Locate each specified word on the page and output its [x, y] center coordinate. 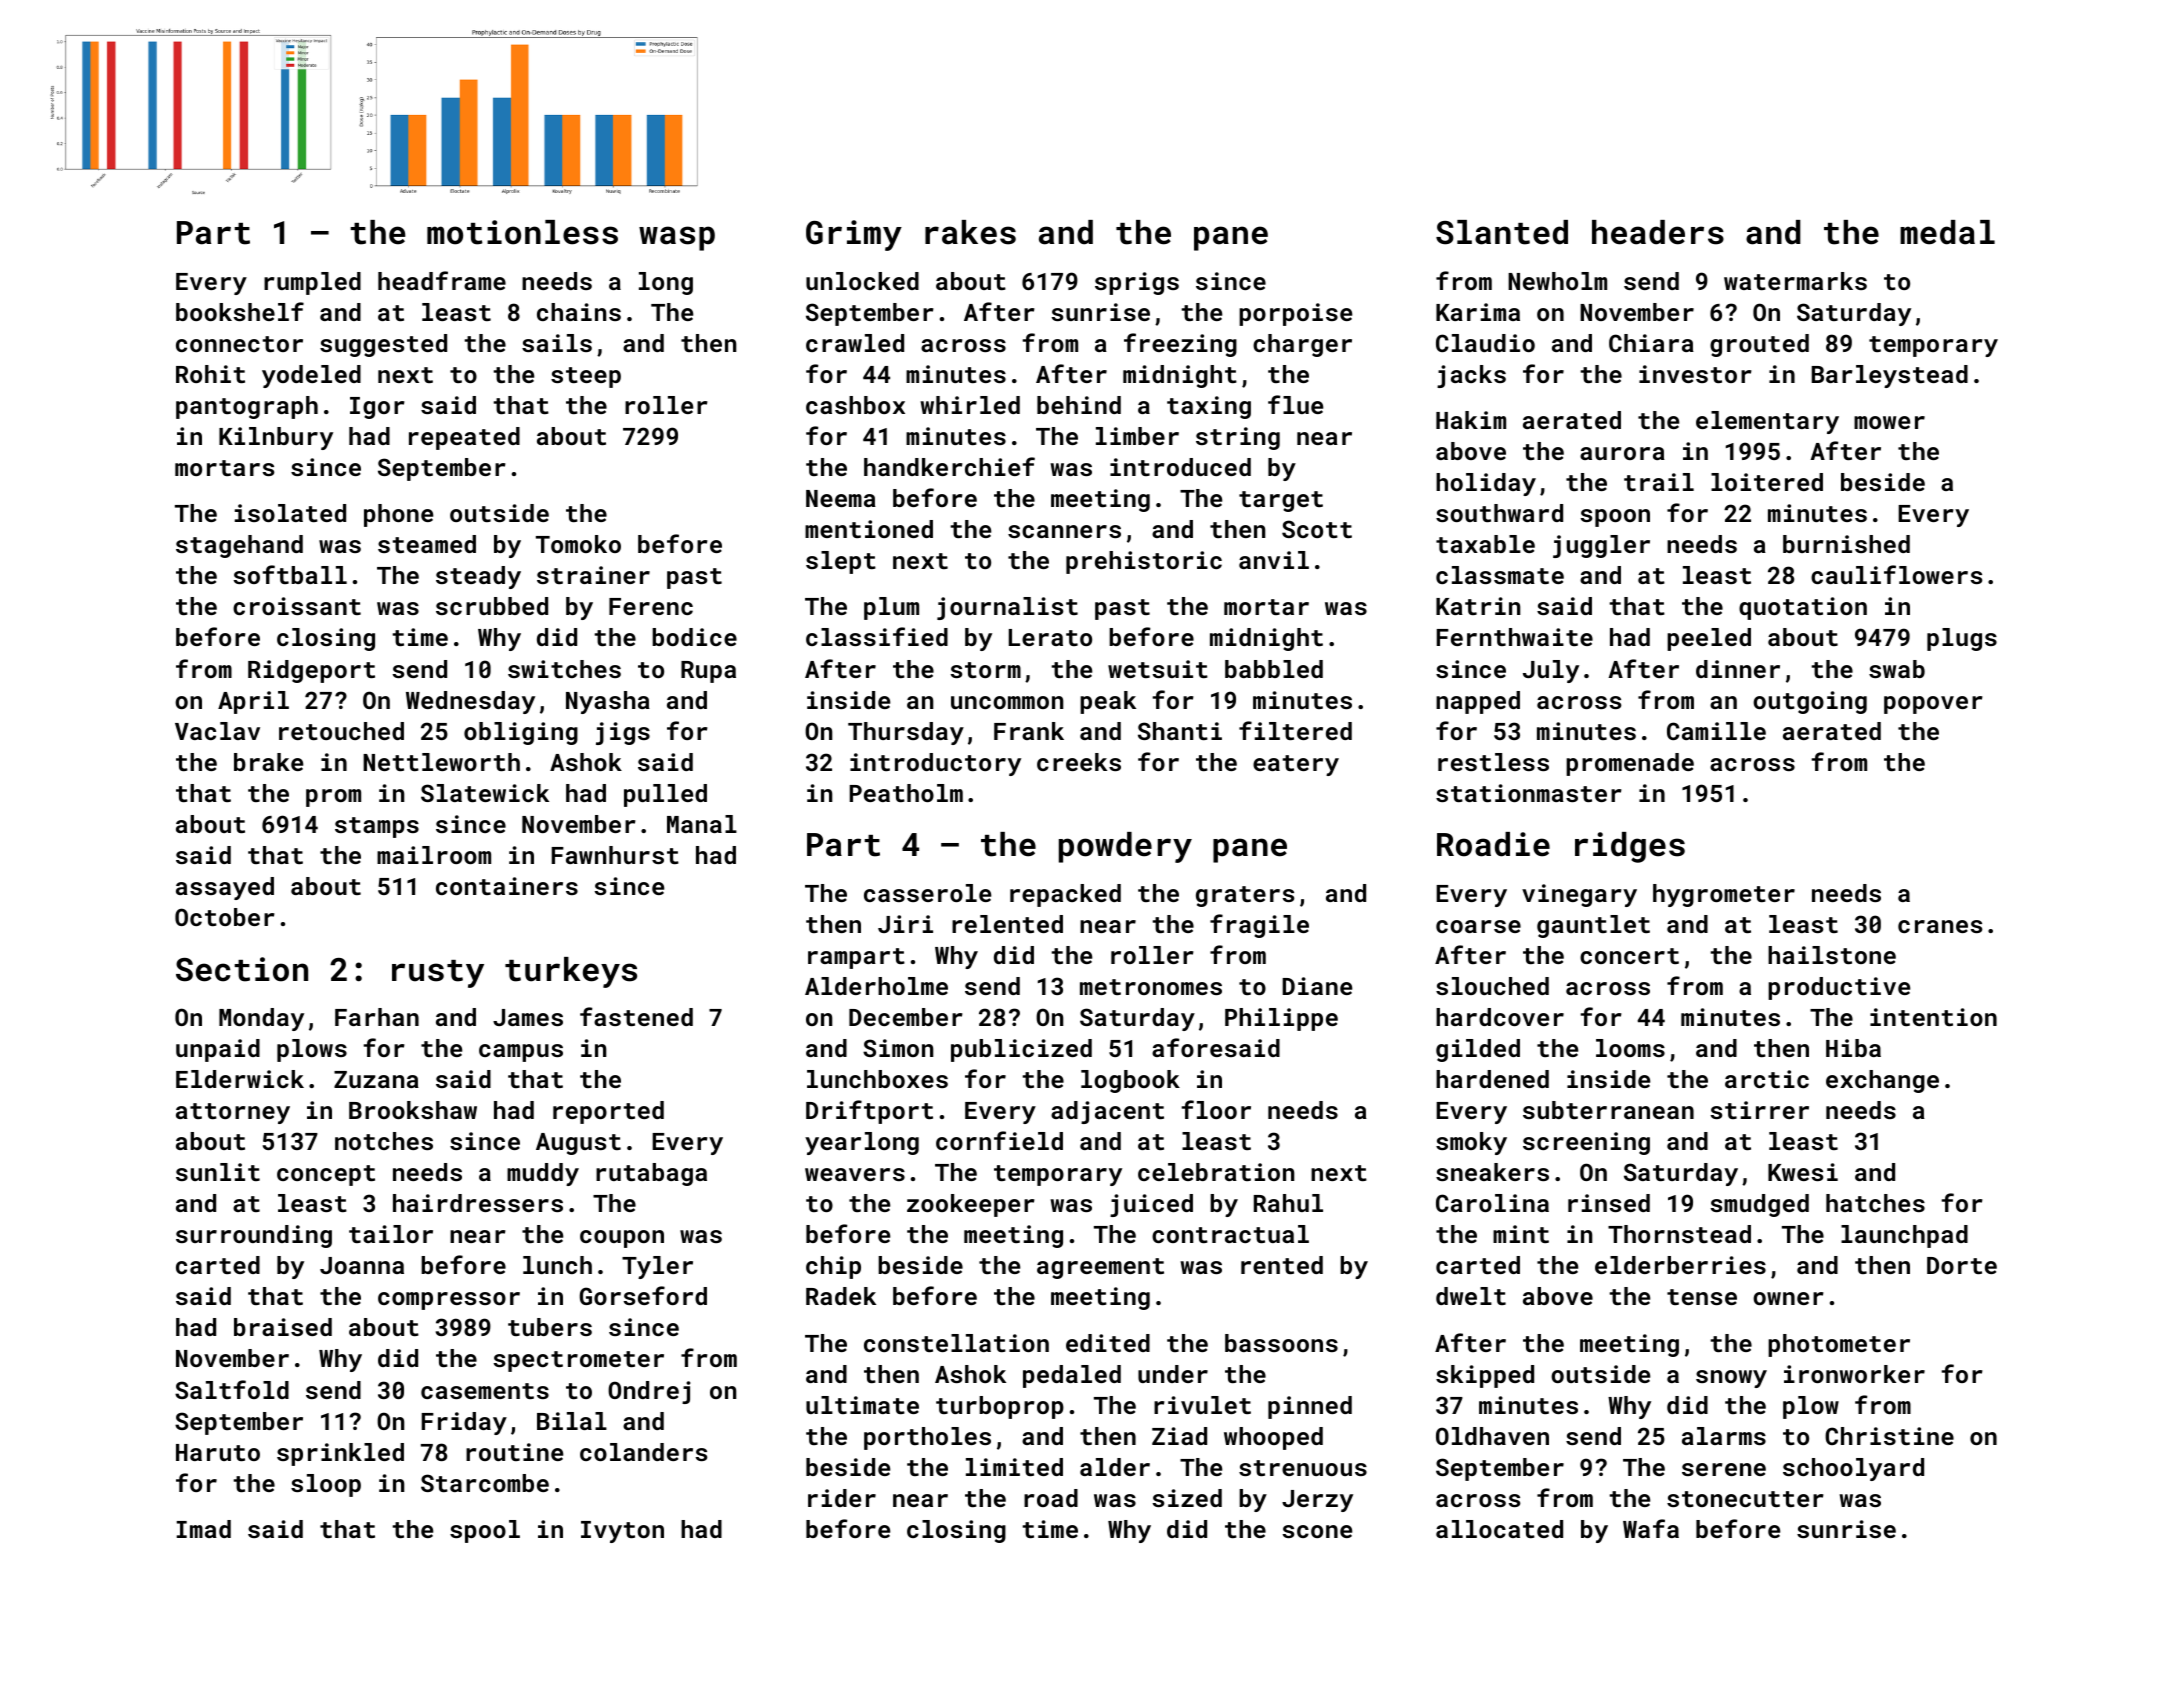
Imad [204, 1529]
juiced [1151, 1205]
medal [1947, 232]
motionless [522, 232]
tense [1702, 1297]
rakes [970, 232]
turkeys [571, 972]
